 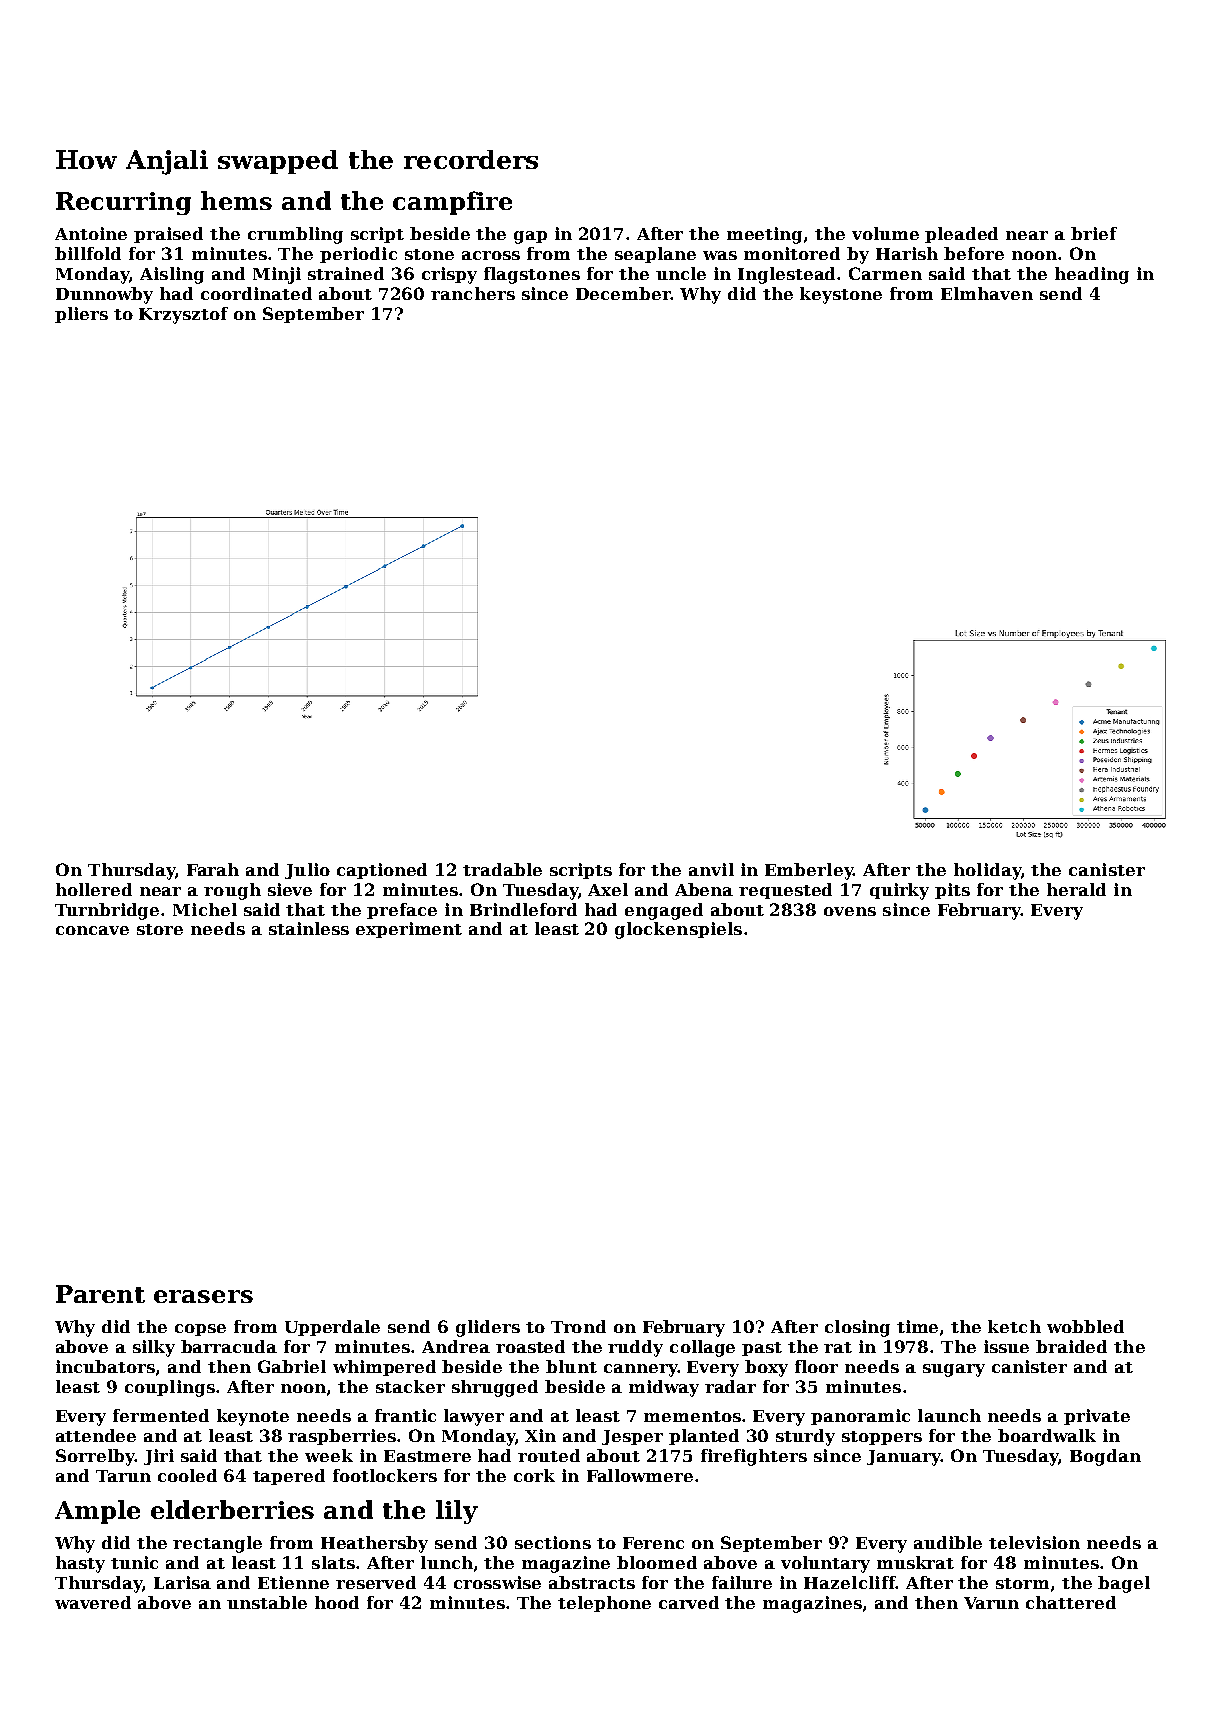 What do you see at coordinates (764, 235) in the document?
I see `meeting` at bounding box center [764, 235].
